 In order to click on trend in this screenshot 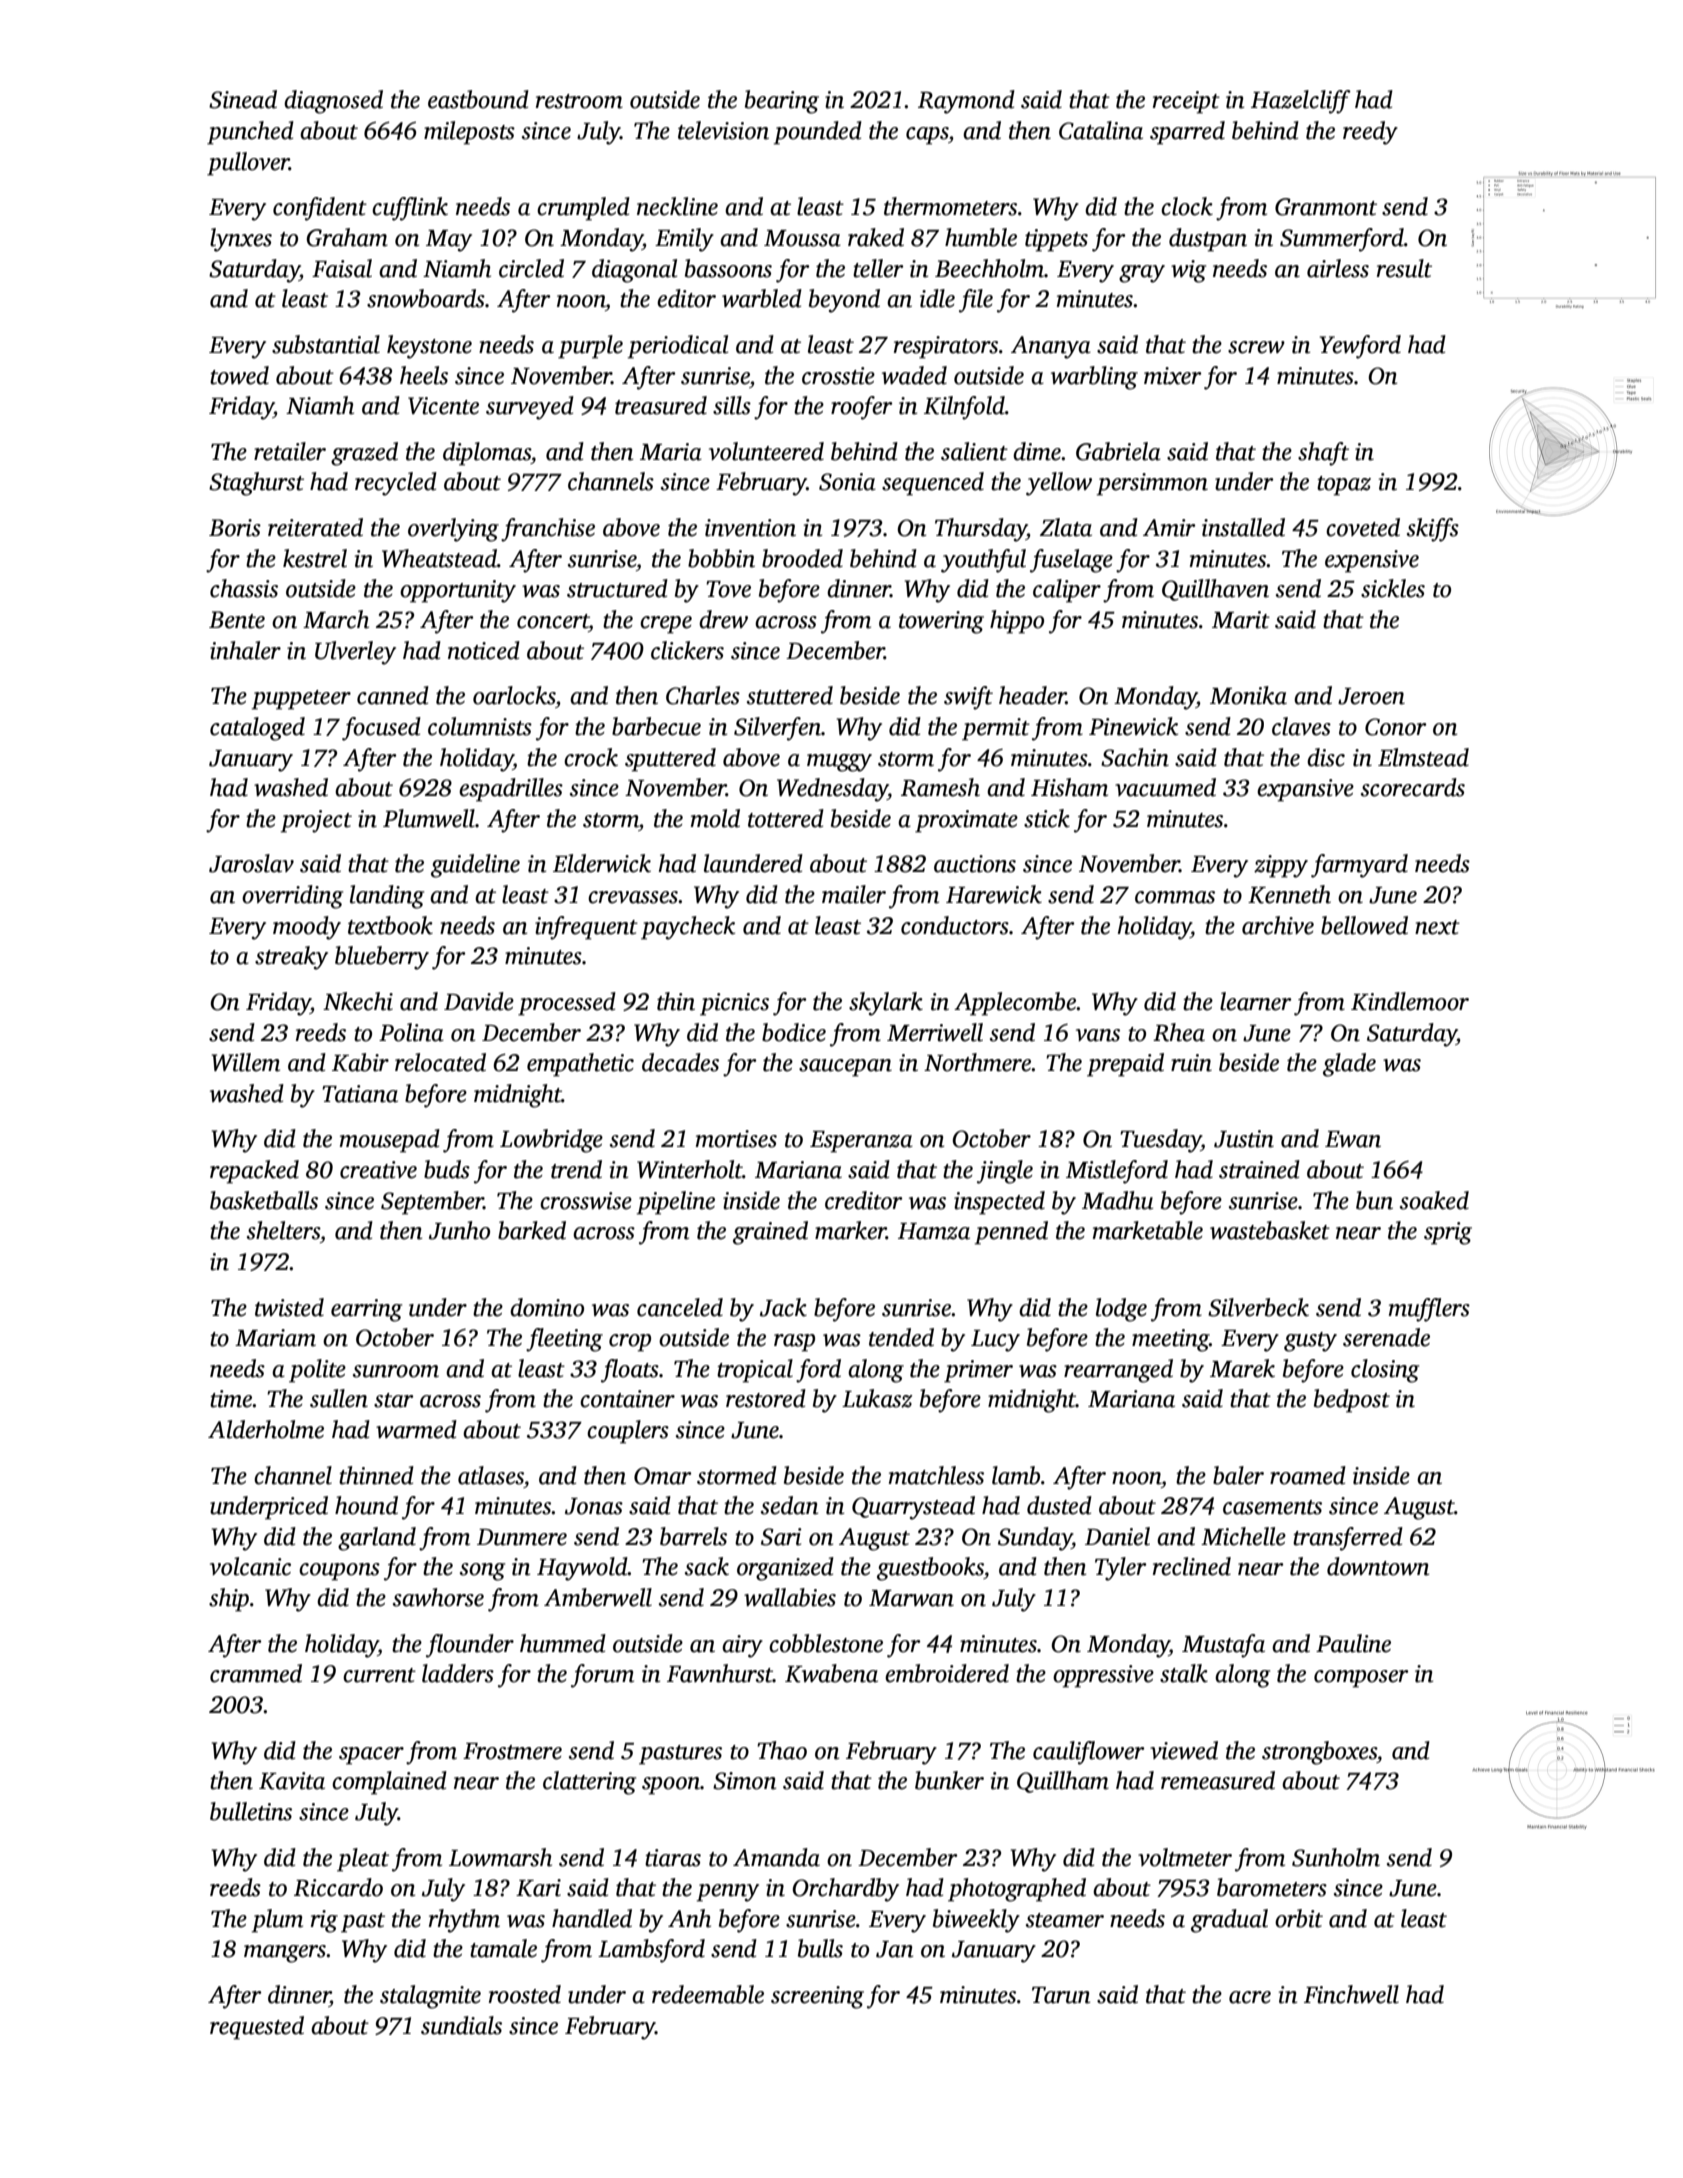, I will do `click(576, 1169)`.
